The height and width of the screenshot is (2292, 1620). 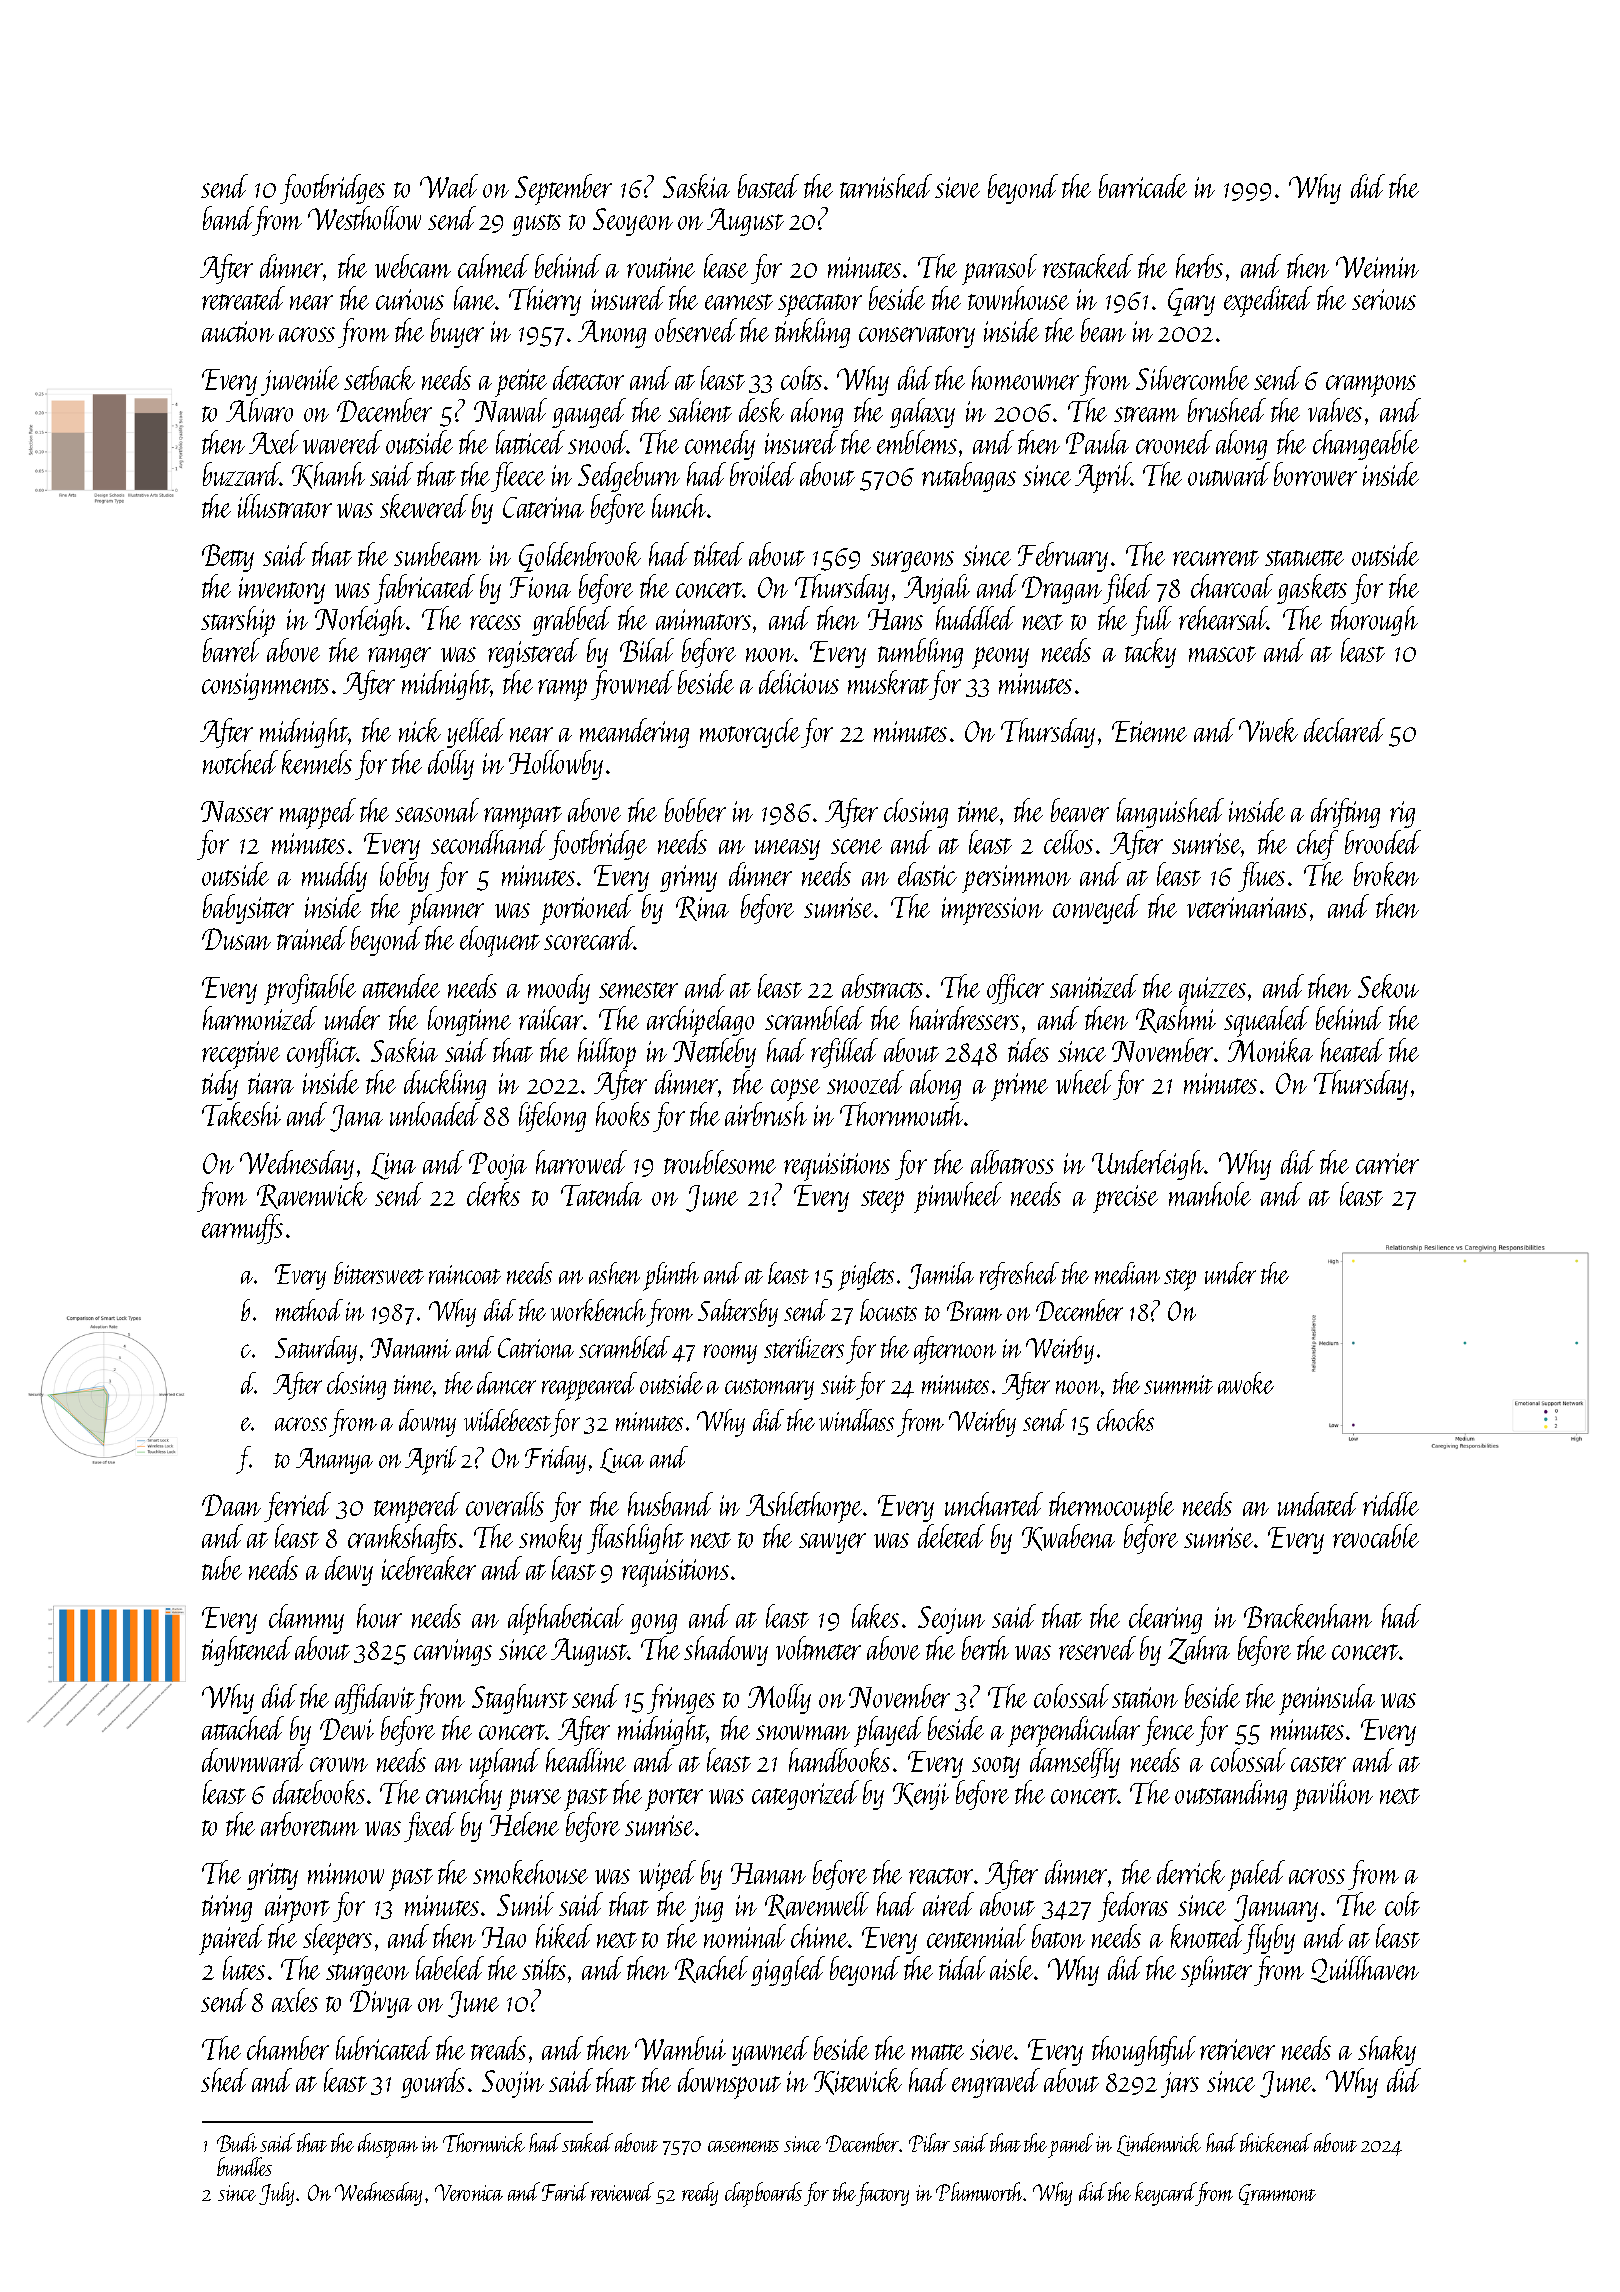 What do you see at coordinates (1391, 1504) in the screenshot?
I see `riddle` at bounding box center [1391, 1504].
